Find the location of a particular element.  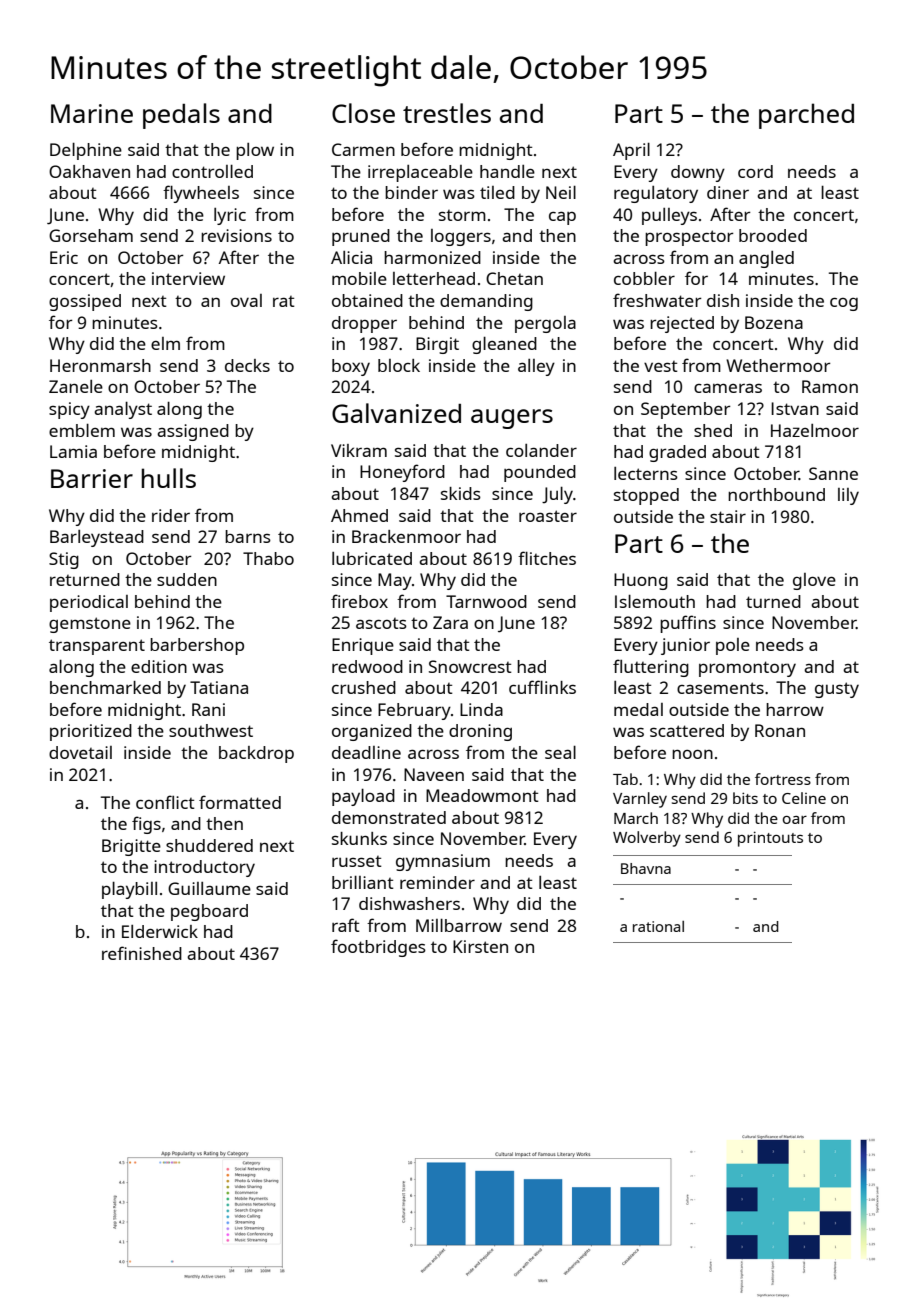

colander is located at coordinates (541, 450).
